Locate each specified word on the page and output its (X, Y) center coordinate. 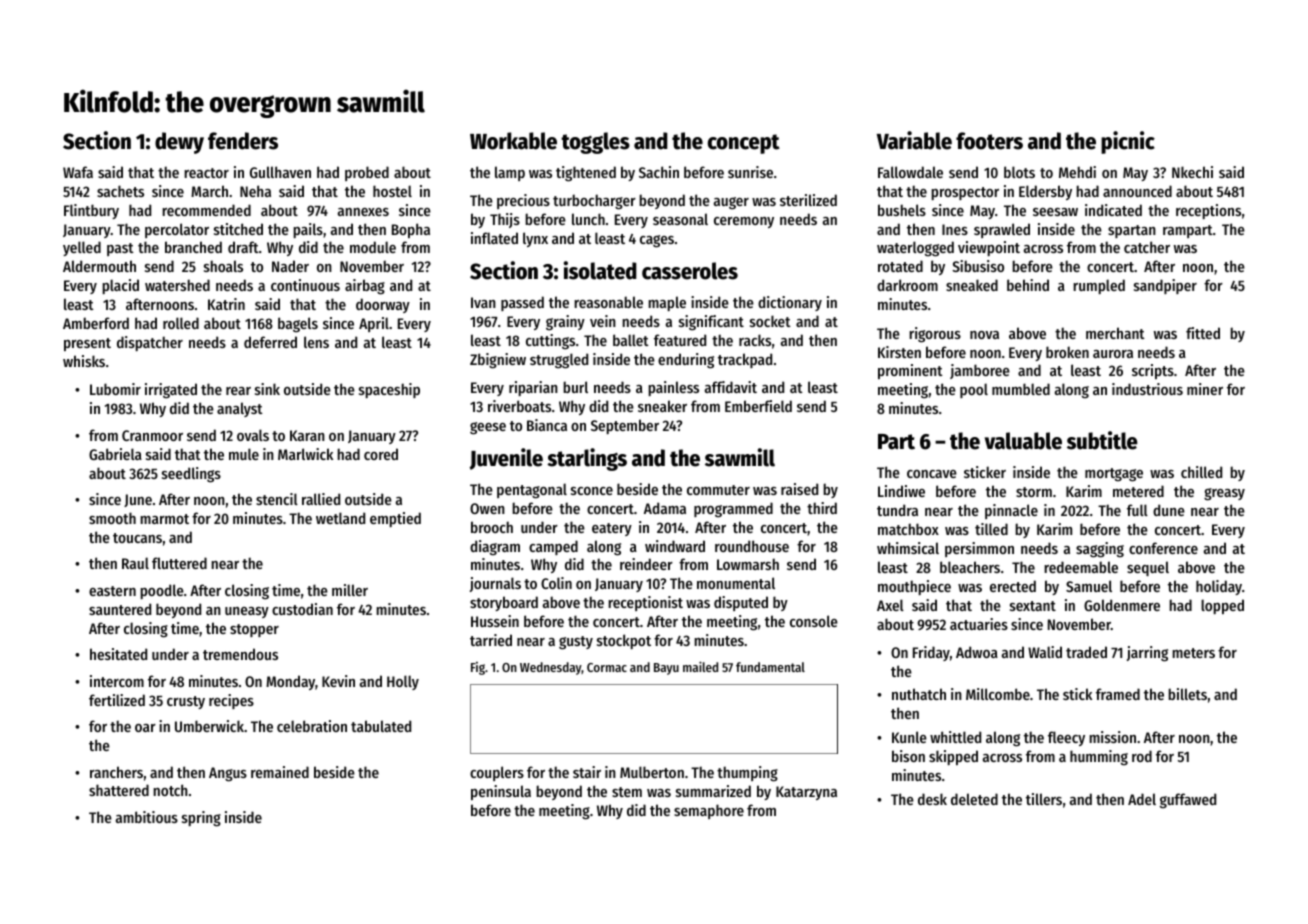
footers (989, 141)
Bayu (666, 669)
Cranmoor (152, 435)
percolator (177, 230)
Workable (513, 141)
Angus (228, 774)
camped (553, 547)
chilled (1201, 472)
